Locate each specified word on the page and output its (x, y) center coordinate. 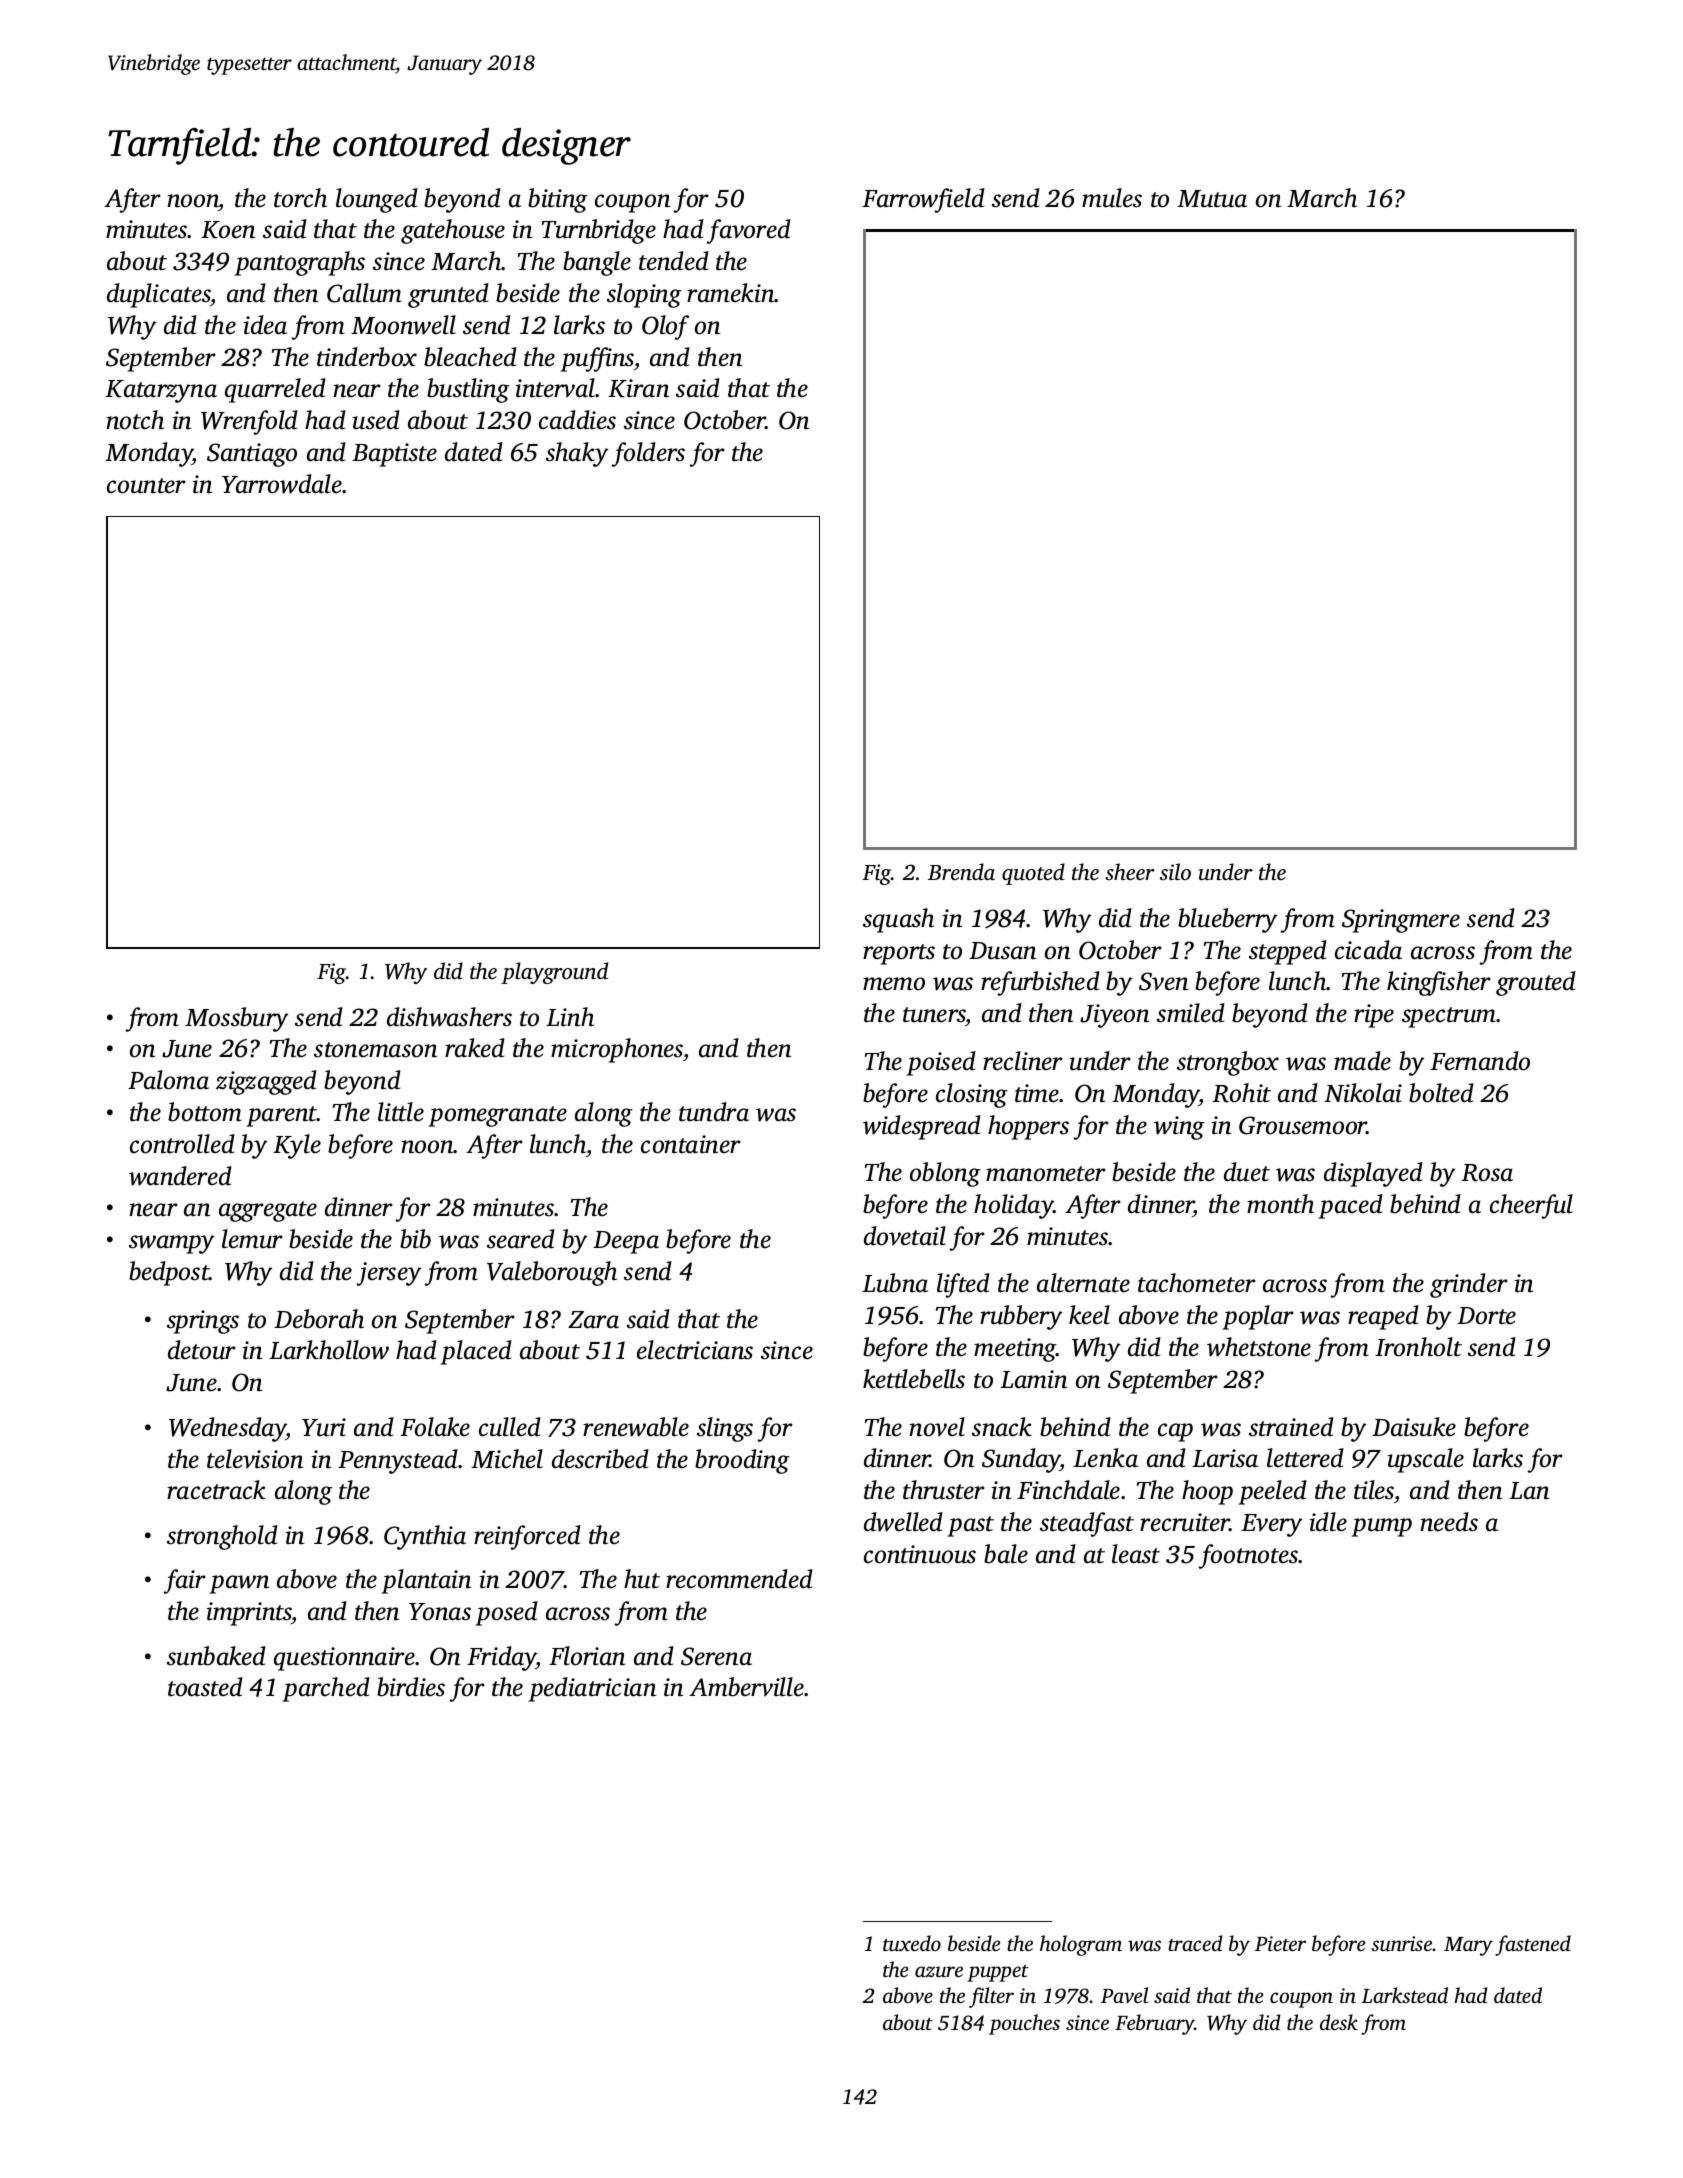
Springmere (1401, 921)
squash (898, 920)
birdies (411, 1687)
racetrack (216, 1490)
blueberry (1227, 920)
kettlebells (914, 1379)
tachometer (1197, 1283)
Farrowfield (923, 200)
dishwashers (449, 1017)
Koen (228, 230)
